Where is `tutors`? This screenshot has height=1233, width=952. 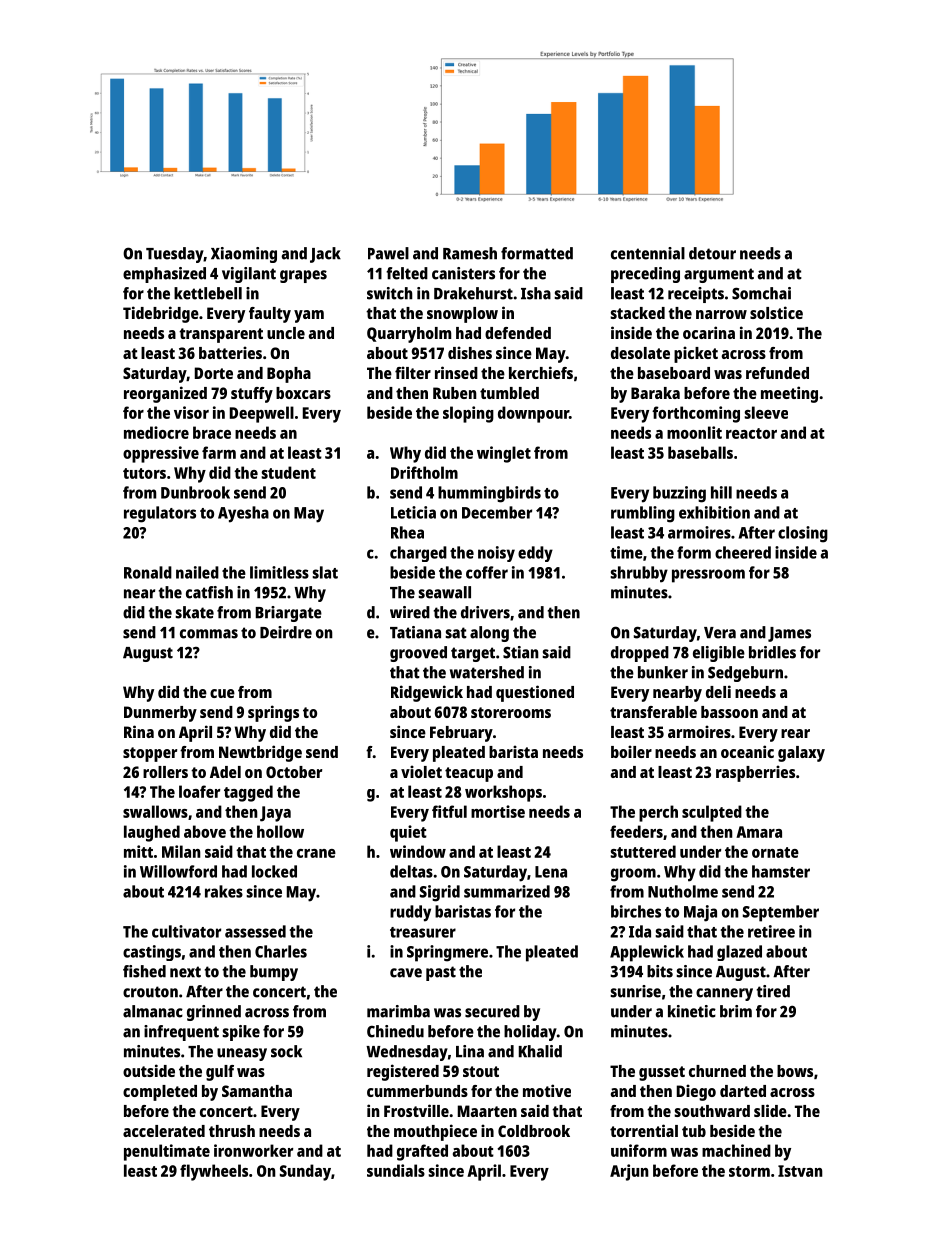 tutors is located at coordinates (144, 473).
